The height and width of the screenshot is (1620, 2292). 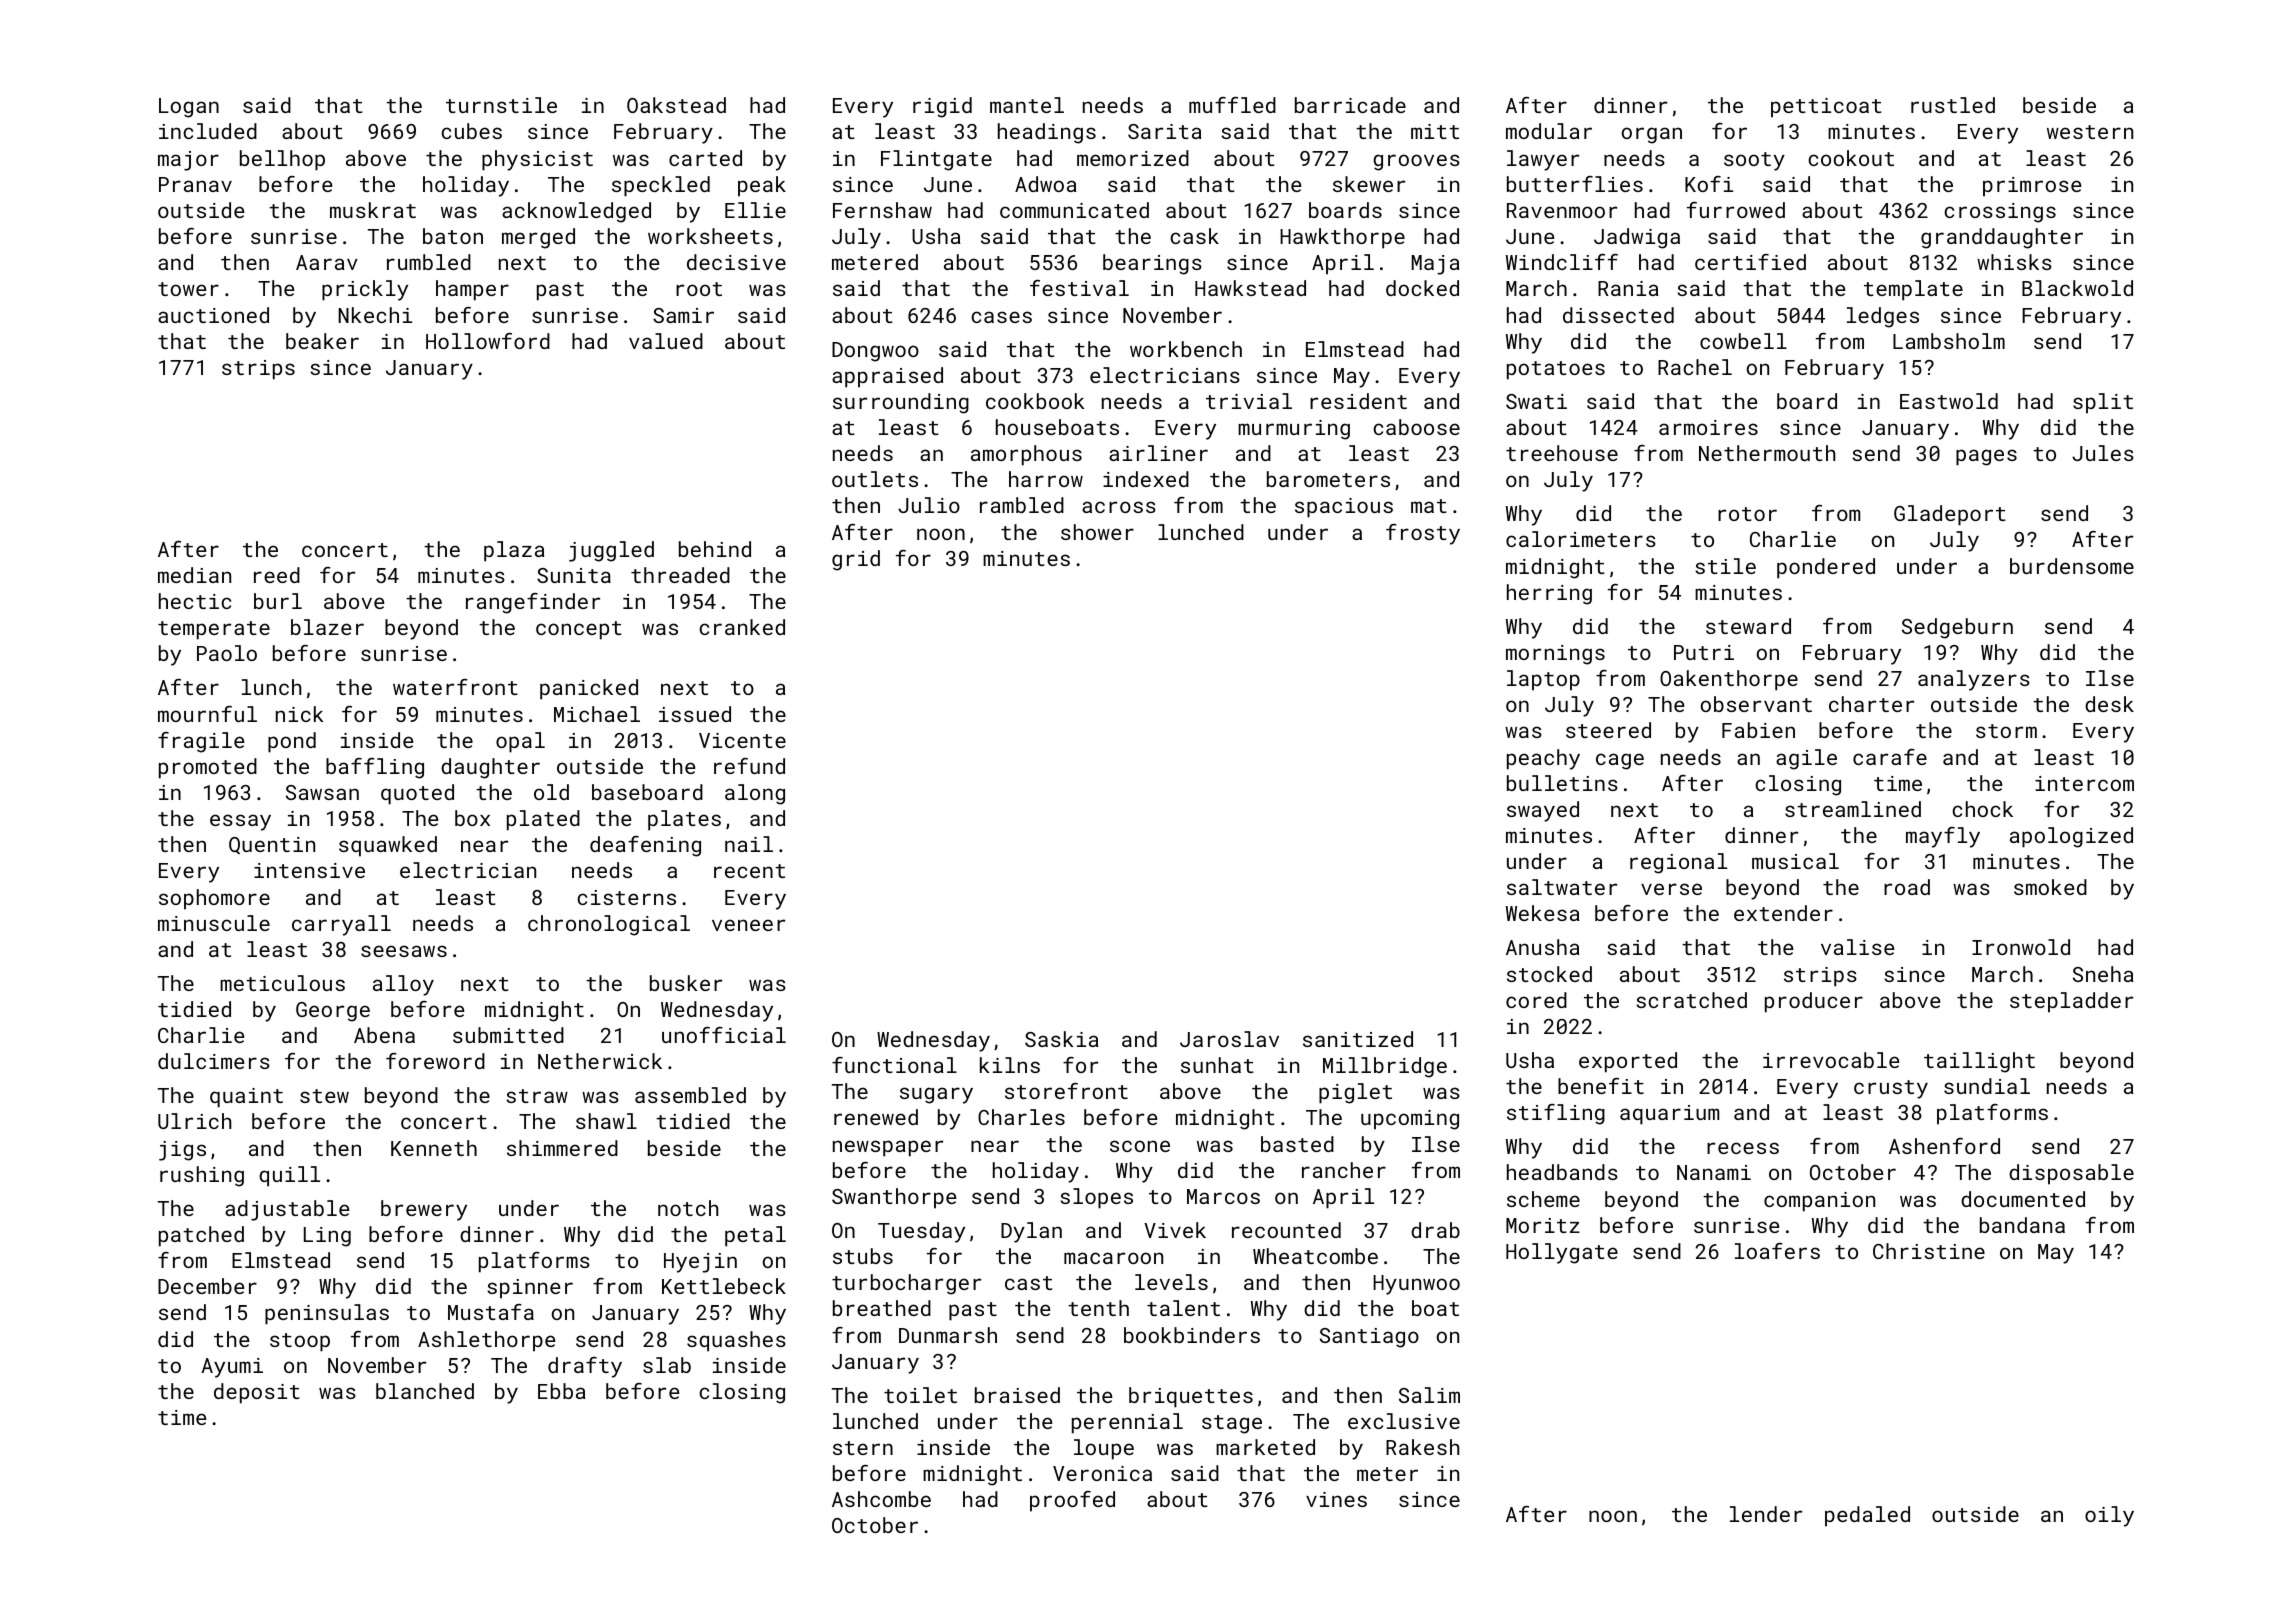 What do you see at coordinates (1047, 133) in the screenshot?
I see `headings` at bounding box center [1047, 133].
